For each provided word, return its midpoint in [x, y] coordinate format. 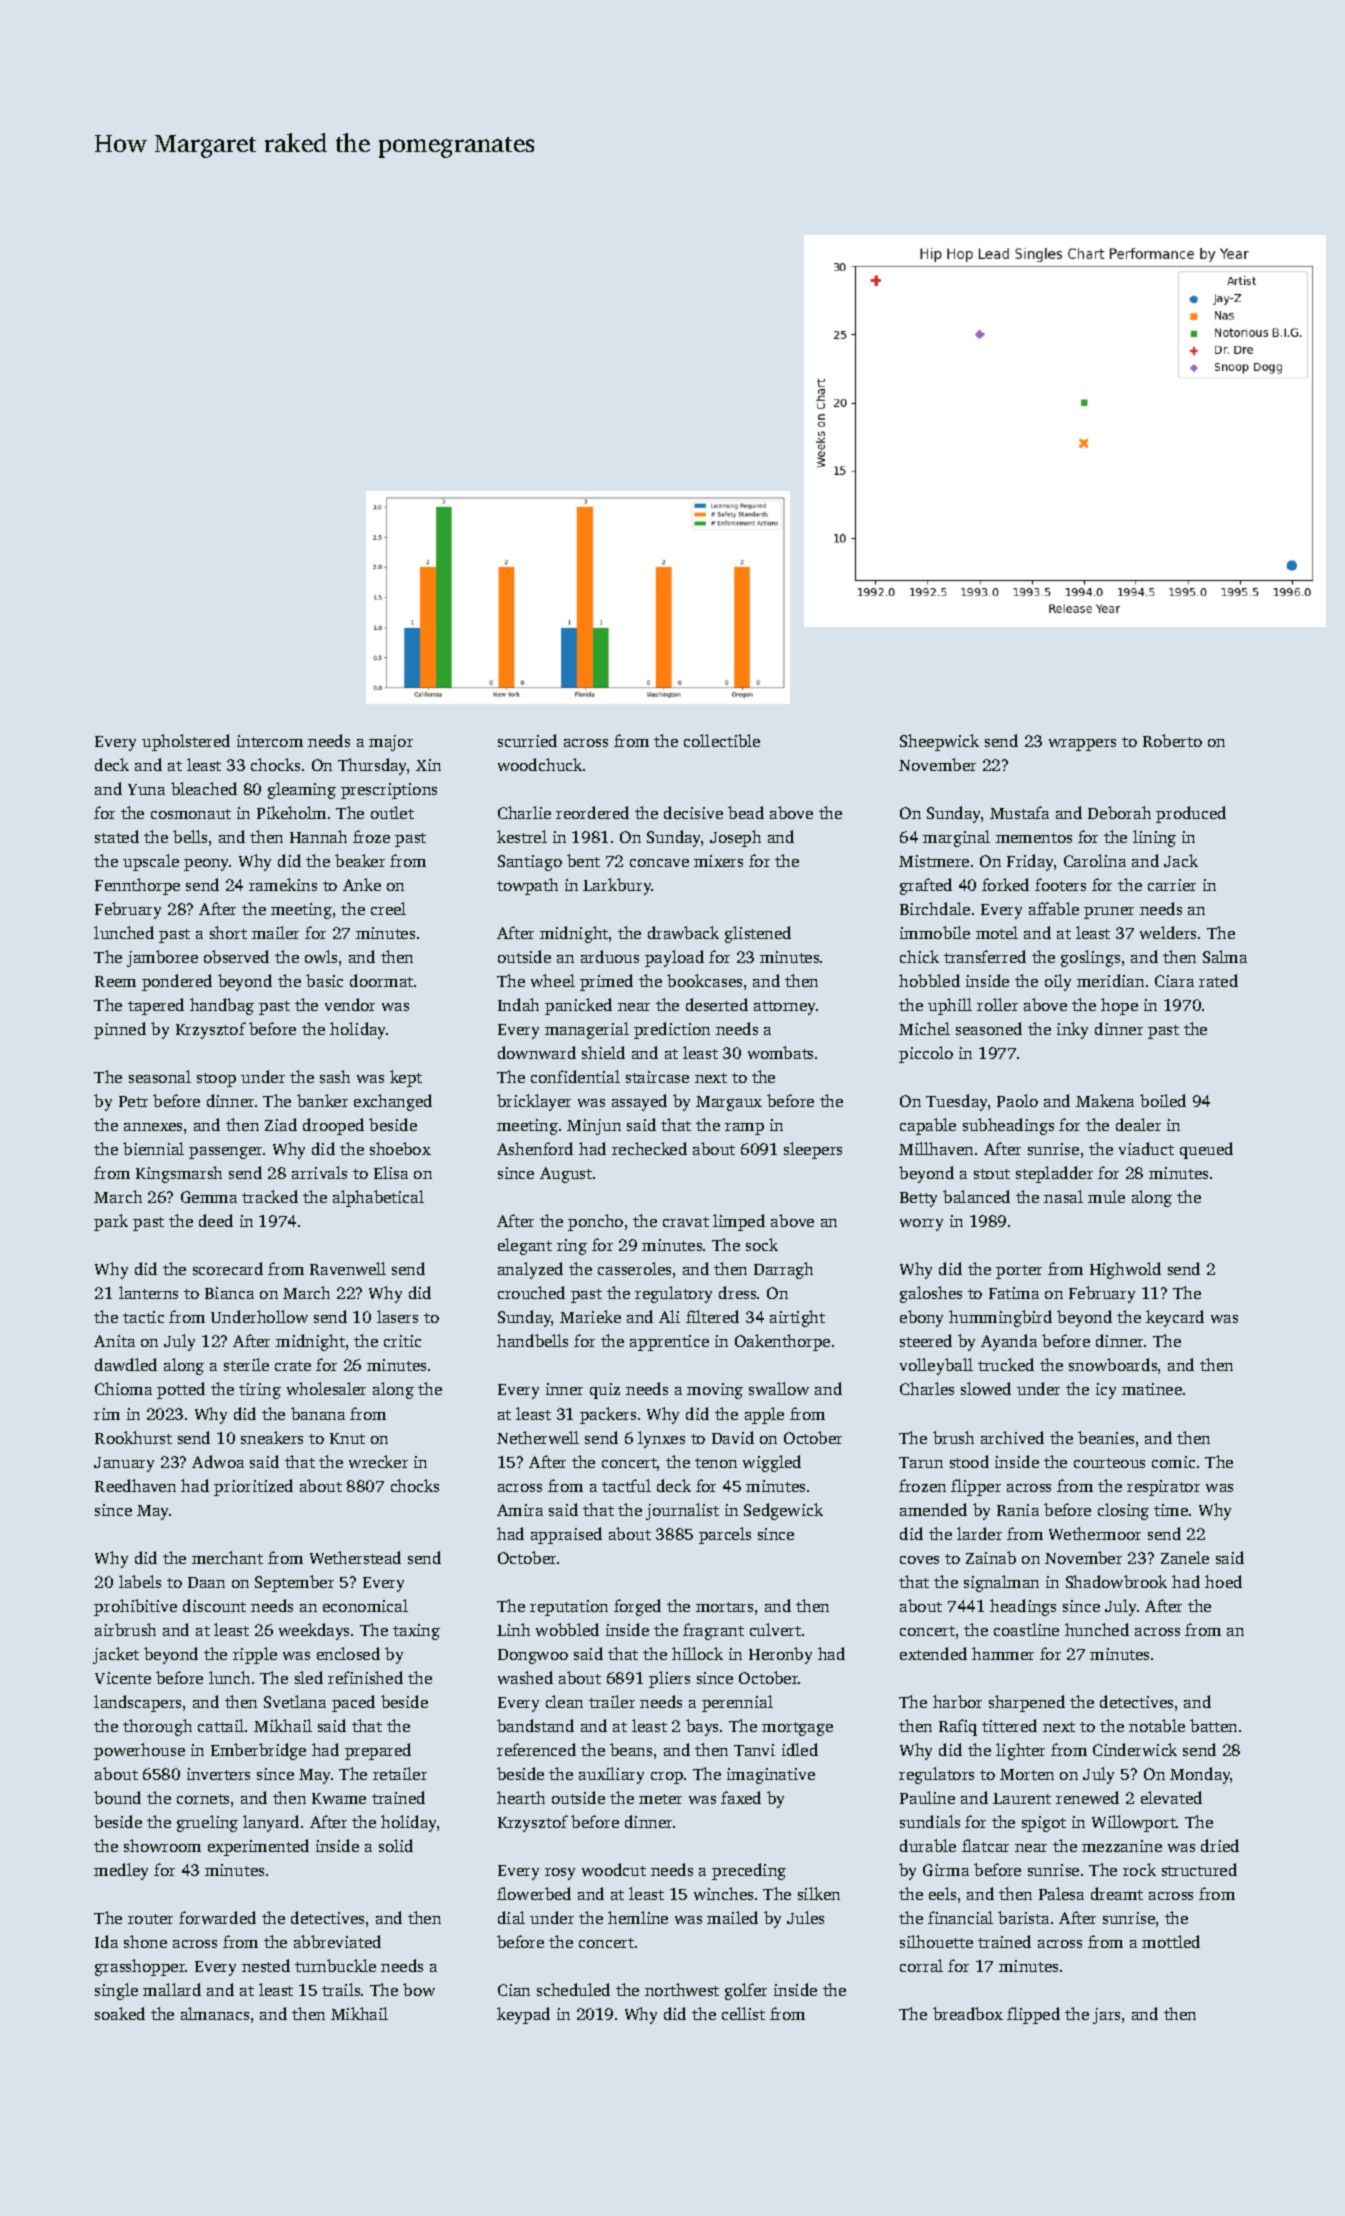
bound [117, 1797]
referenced [536, 1749]
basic [324, 980]
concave [659, 863]
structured [1199, 1869]
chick [919, 956]
